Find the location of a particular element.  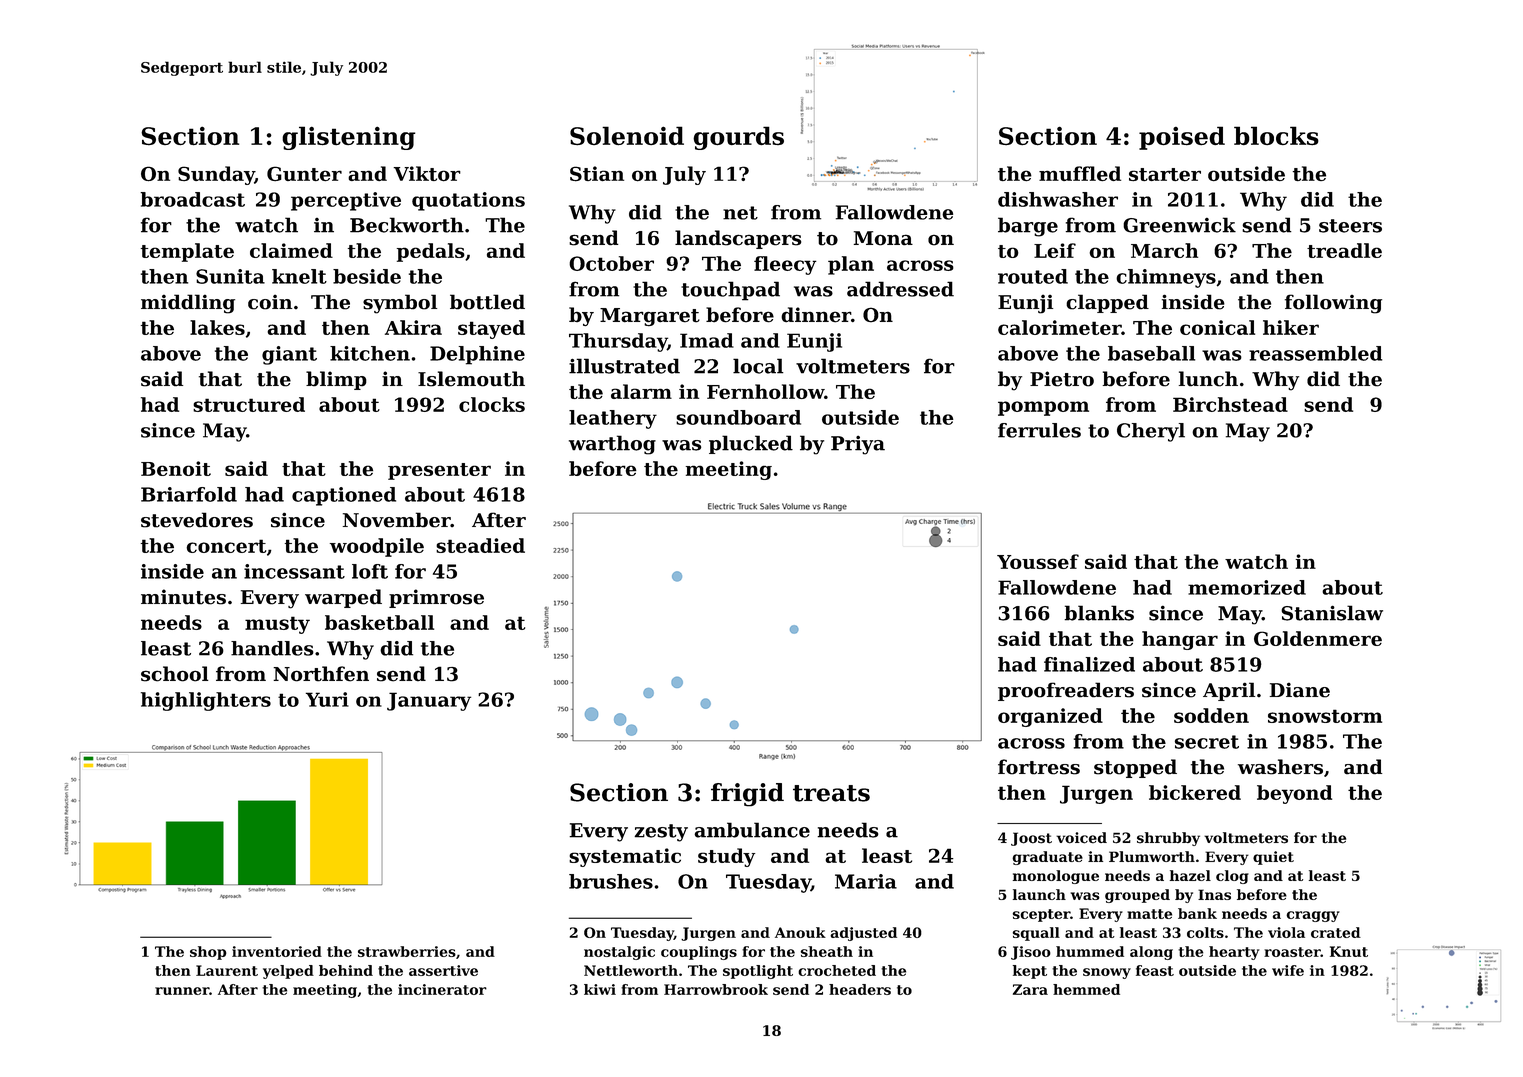

snowstorm is located at coordinates (1325, 716).
